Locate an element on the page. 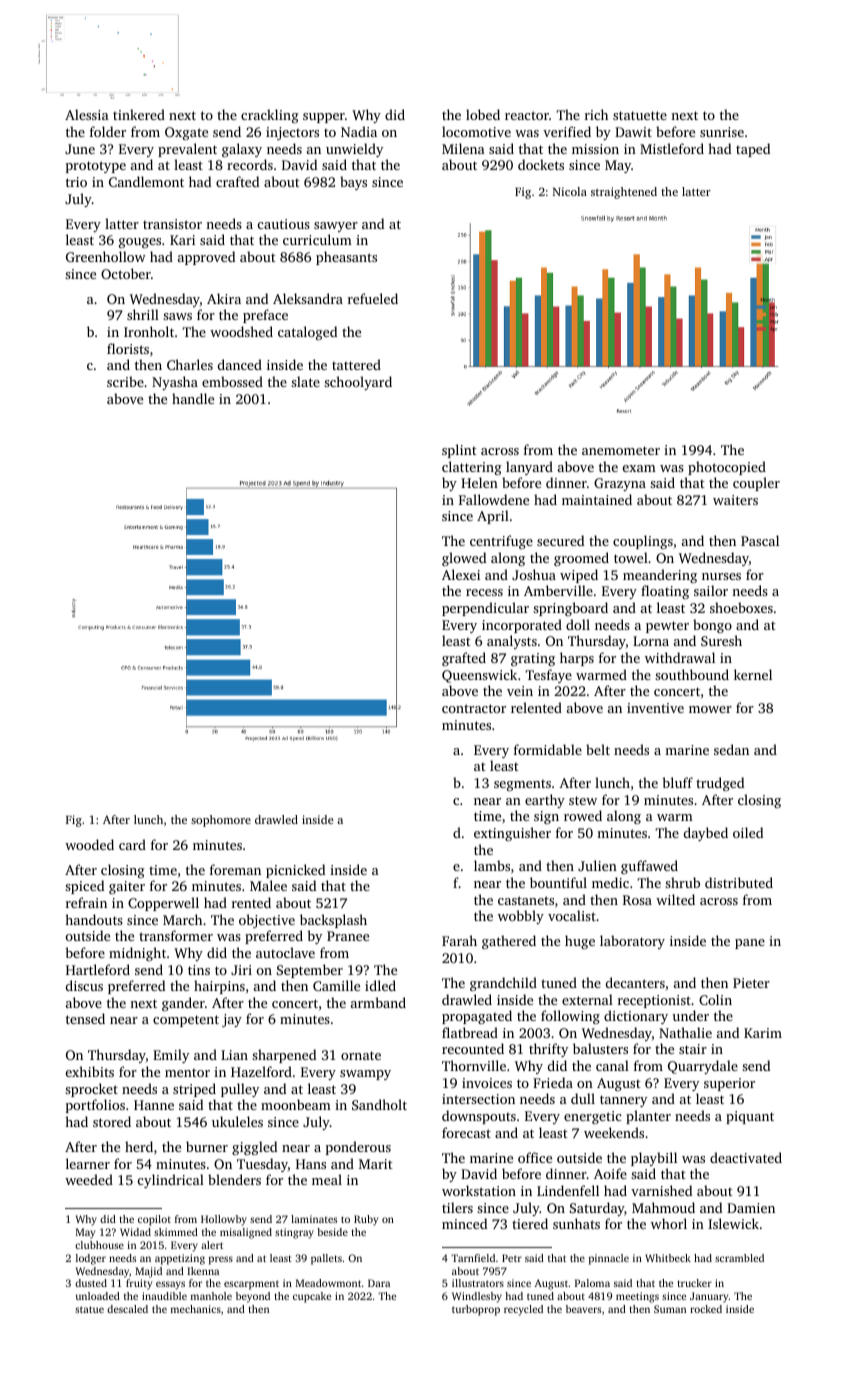 The image size is (849, 1400). scribe is located at coordinates (125, 381).
